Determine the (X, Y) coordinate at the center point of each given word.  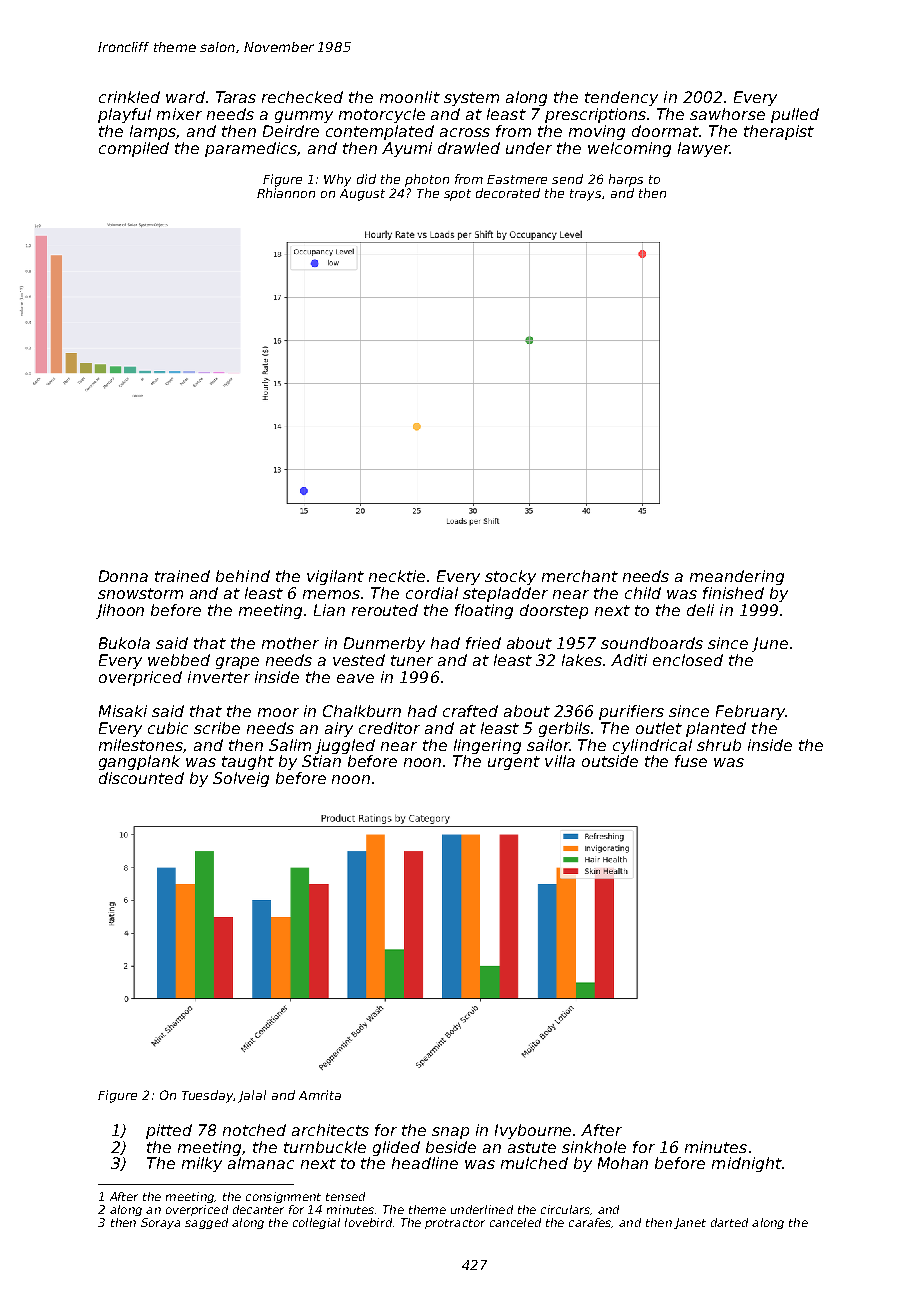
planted (716, 729)
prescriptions (595, 115)
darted (729, 1222)
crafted (470, 711)
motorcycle (382, 115)
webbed (179, 660)
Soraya (160, 1223)
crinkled (129, 97)
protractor (455, 1224)
